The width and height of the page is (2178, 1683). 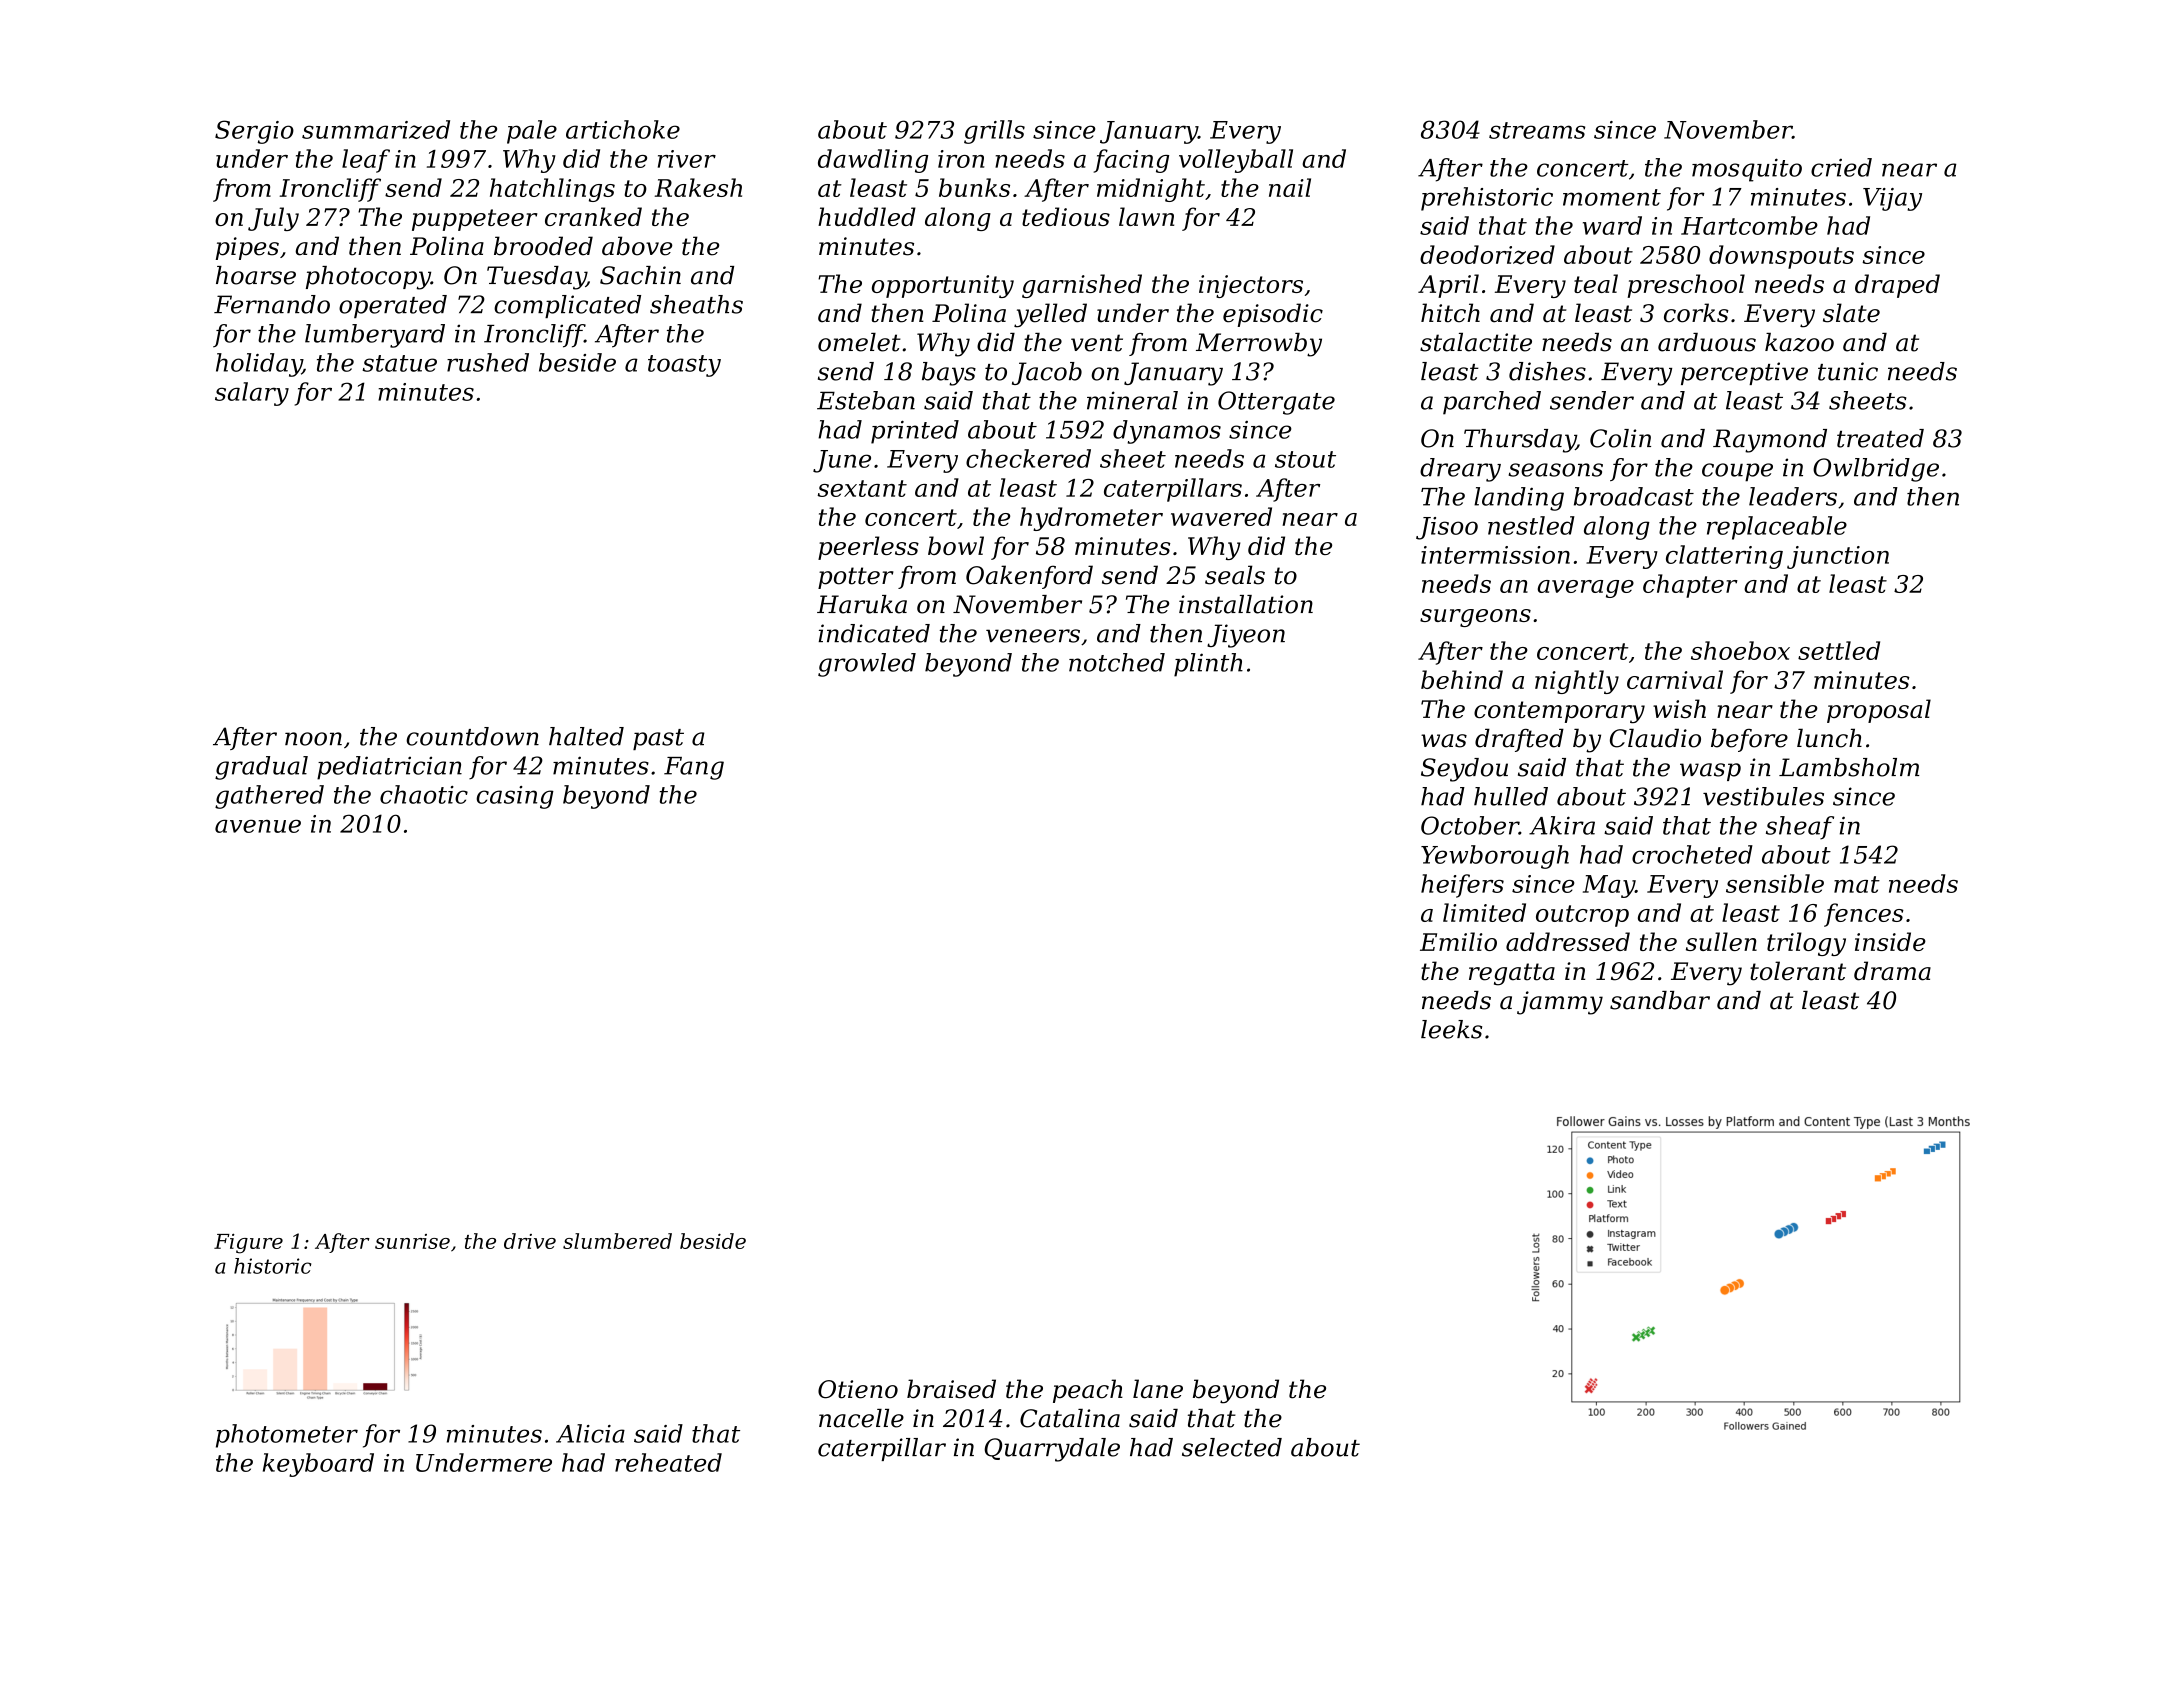 What do you see at coordinates (873, 161) in the page?
I see `dawdling` at bounding box center [873, 161].
